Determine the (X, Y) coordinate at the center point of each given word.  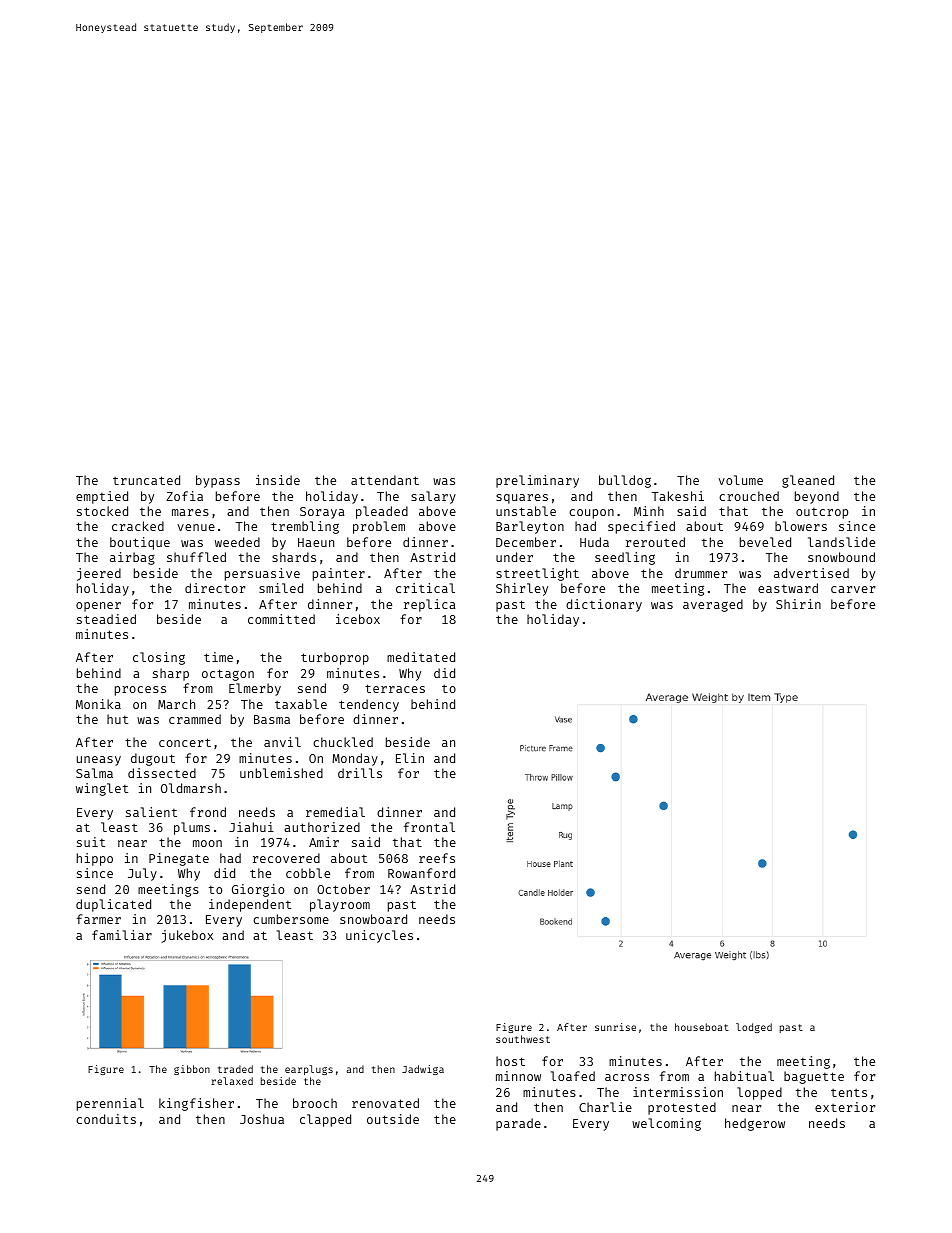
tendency (369, 705)
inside (278, 480)
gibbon (192, 1070)
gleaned (808, 481)
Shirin (798, 604)
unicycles (379, 936)
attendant (385, 480)
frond (208, 812)
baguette (814, 1077)
